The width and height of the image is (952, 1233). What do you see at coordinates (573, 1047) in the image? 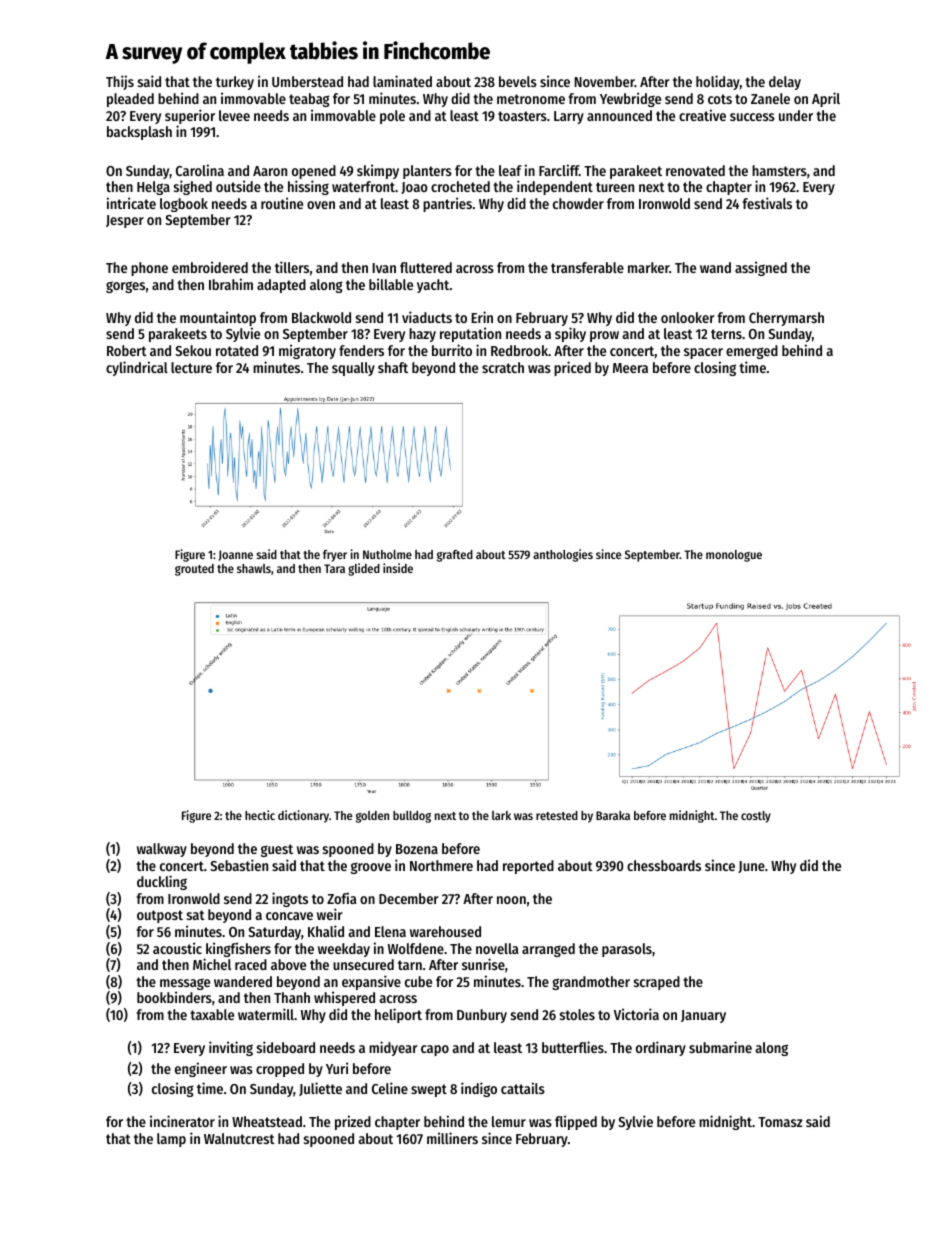
I see `butterflies` at bounding box center [573, 1047].
